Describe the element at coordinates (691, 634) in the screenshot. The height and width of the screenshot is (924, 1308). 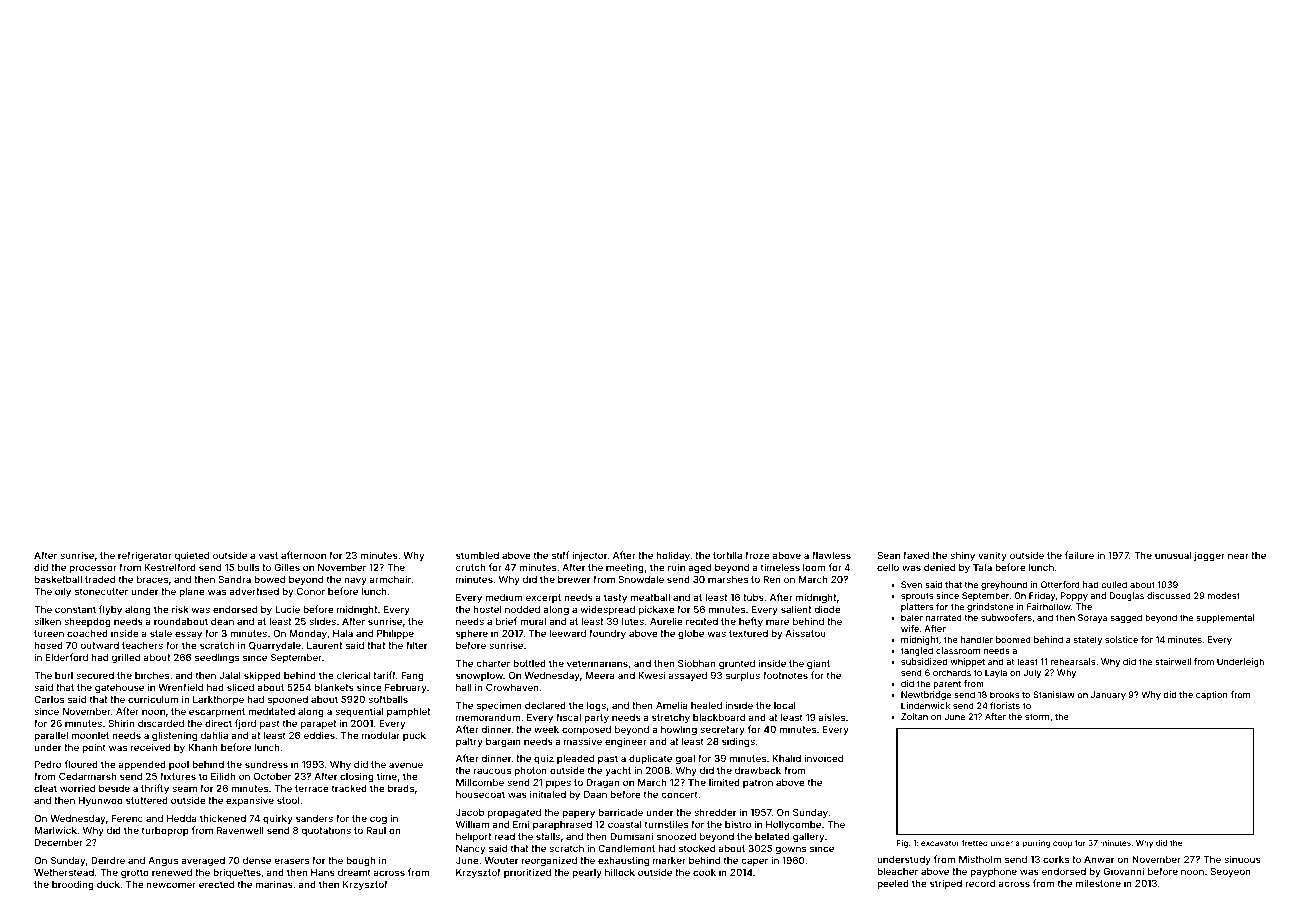
I see `globe` at that location.
